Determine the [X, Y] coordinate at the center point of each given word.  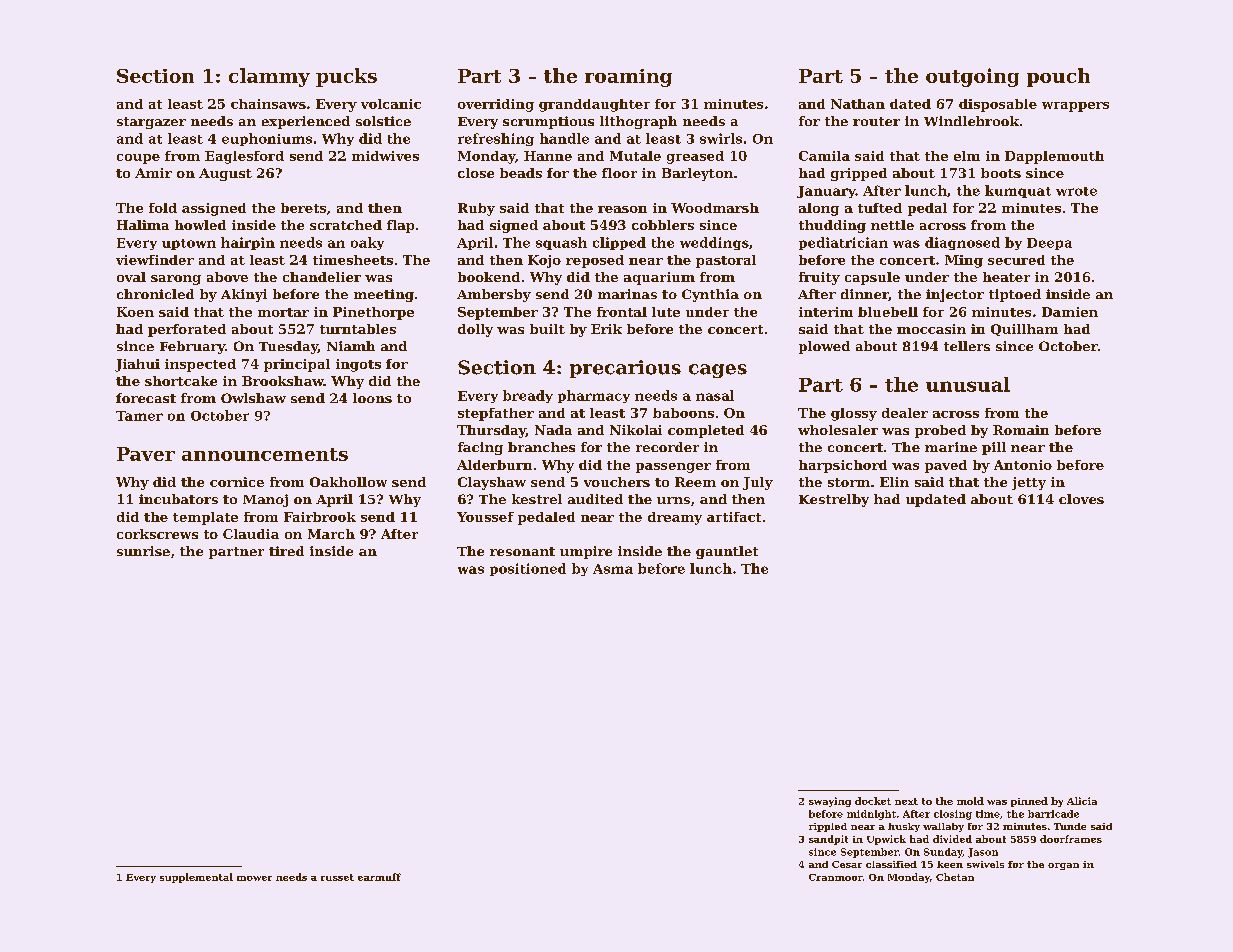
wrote [1076, 191]
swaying [830, 802]
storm [849, 482]
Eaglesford [244, 157]
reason [622, 209]
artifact [734, 517]
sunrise [143, 551]
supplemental [196, 878]
